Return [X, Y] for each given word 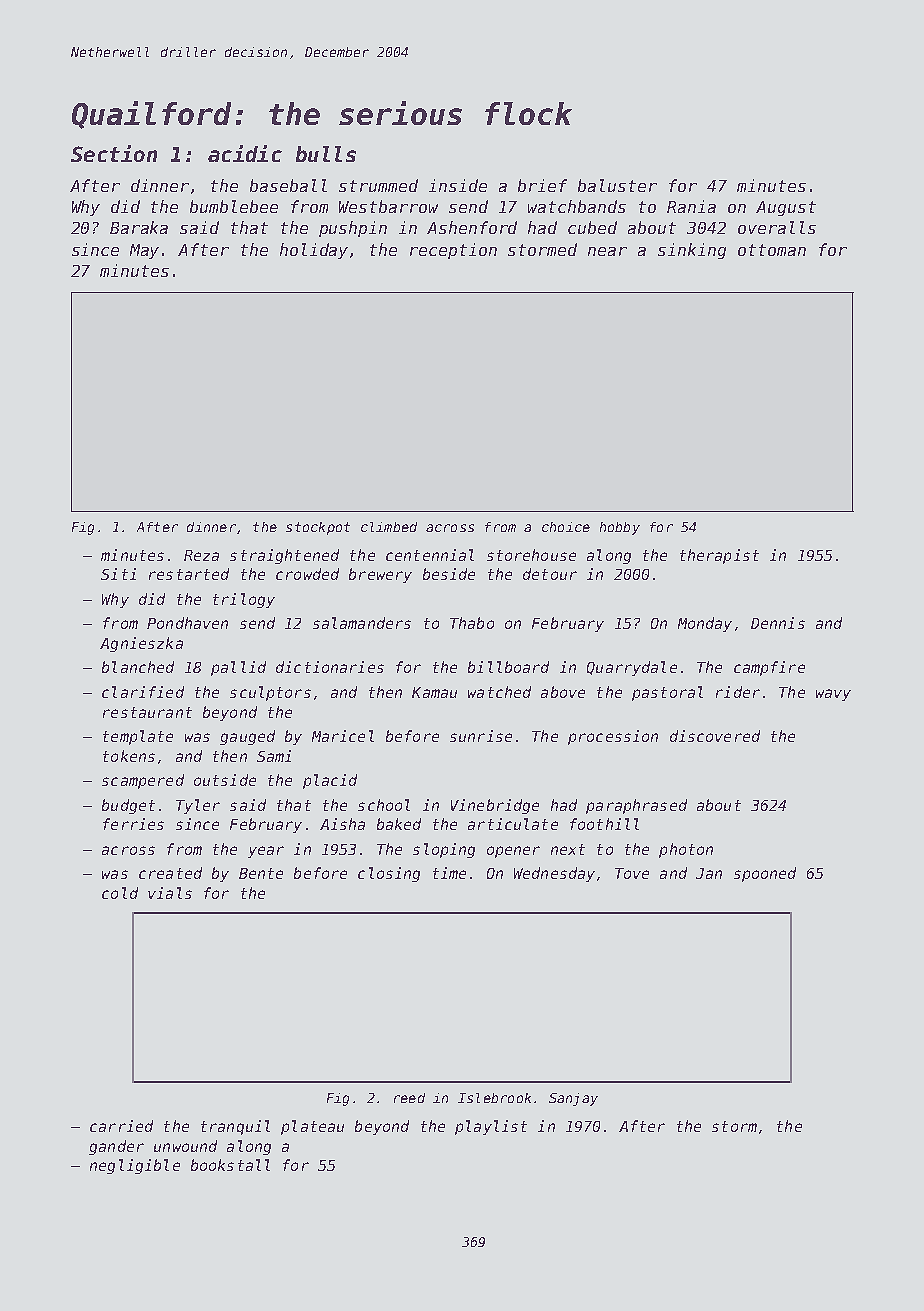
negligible [135, 1166]
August [786, 208]
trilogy [244, 600]
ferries [133, 824]
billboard [508, 667]
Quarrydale [632, 668]
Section [114, 153]
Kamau [434, 692]
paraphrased [636, 806]
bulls [326, 154]
